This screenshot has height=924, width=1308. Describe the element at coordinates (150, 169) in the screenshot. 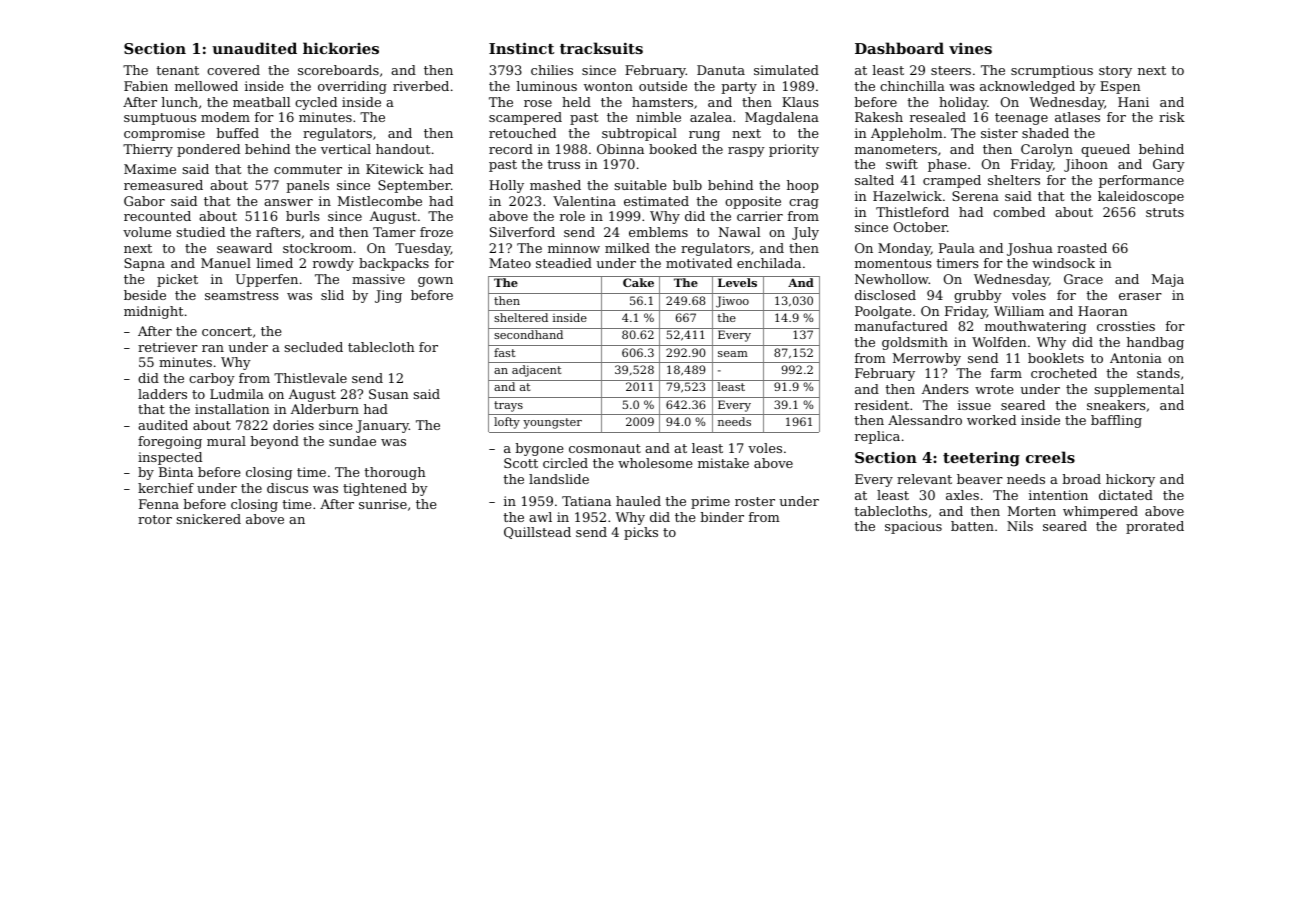

I see `Maxime` at that location.
